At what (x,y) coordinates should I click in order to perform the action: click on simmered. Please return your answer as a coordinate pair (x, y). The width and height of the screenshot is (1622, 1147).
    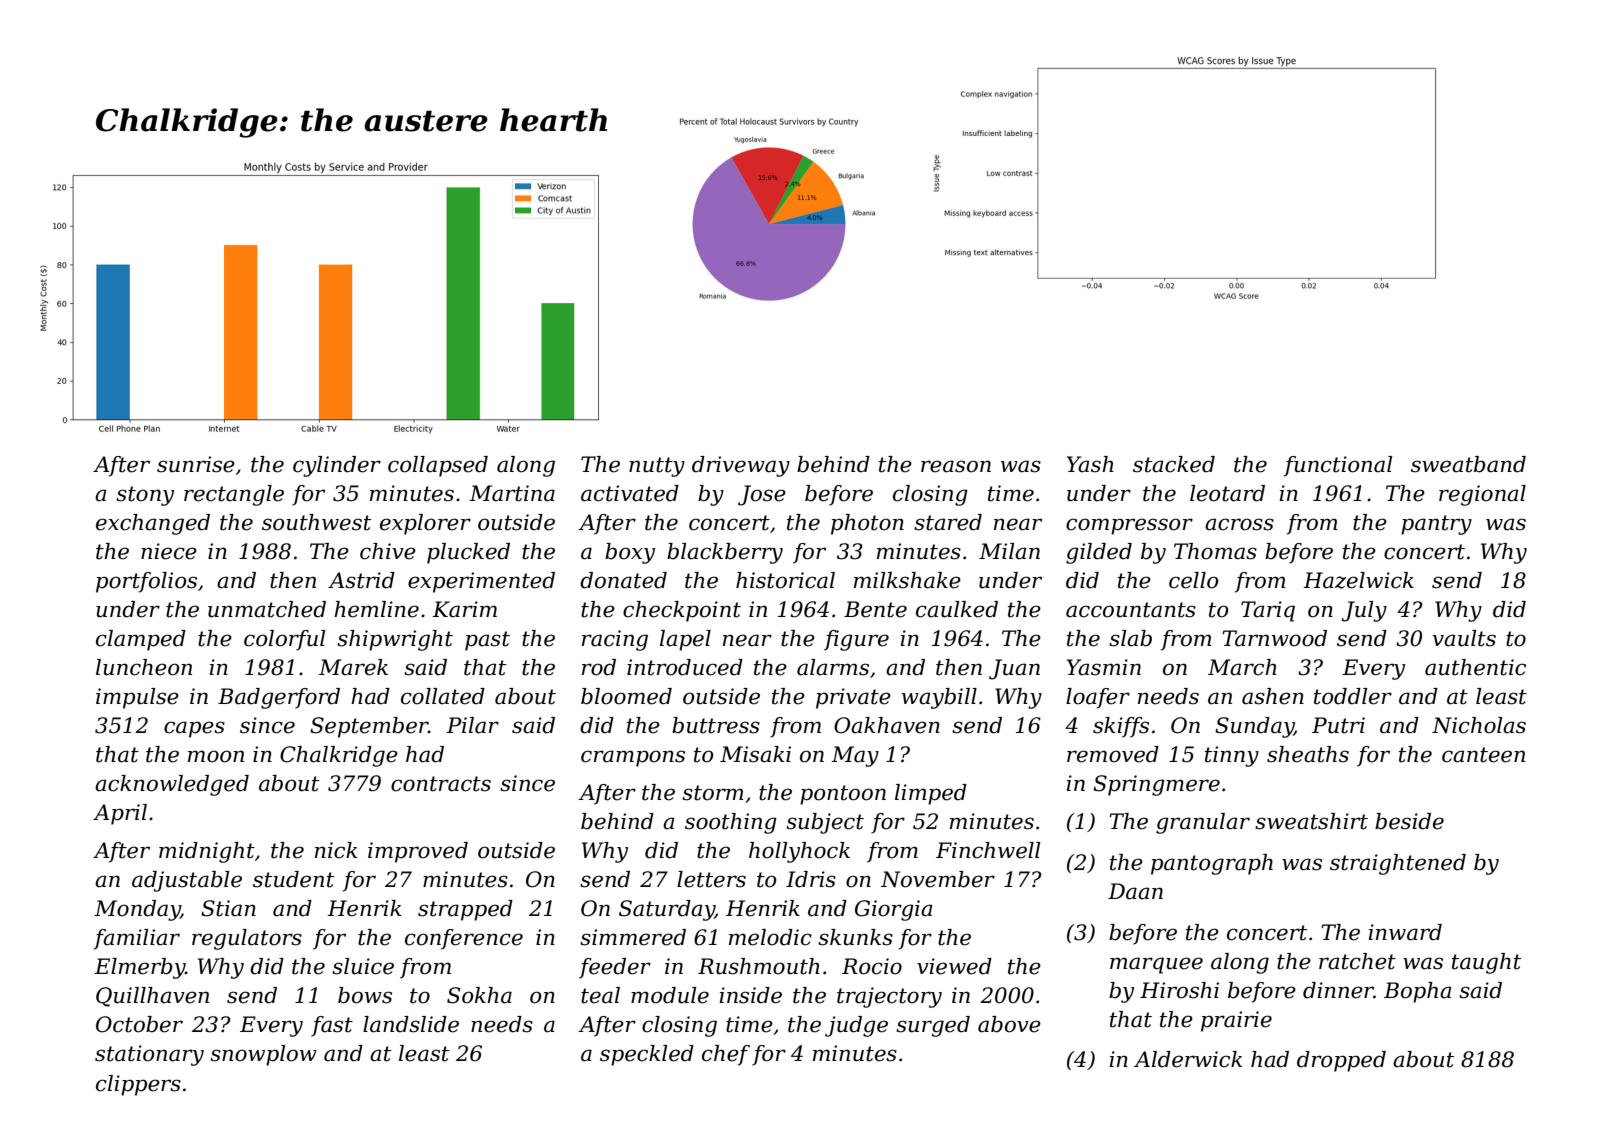
    Looking at the image, I should click on (633, 937).
